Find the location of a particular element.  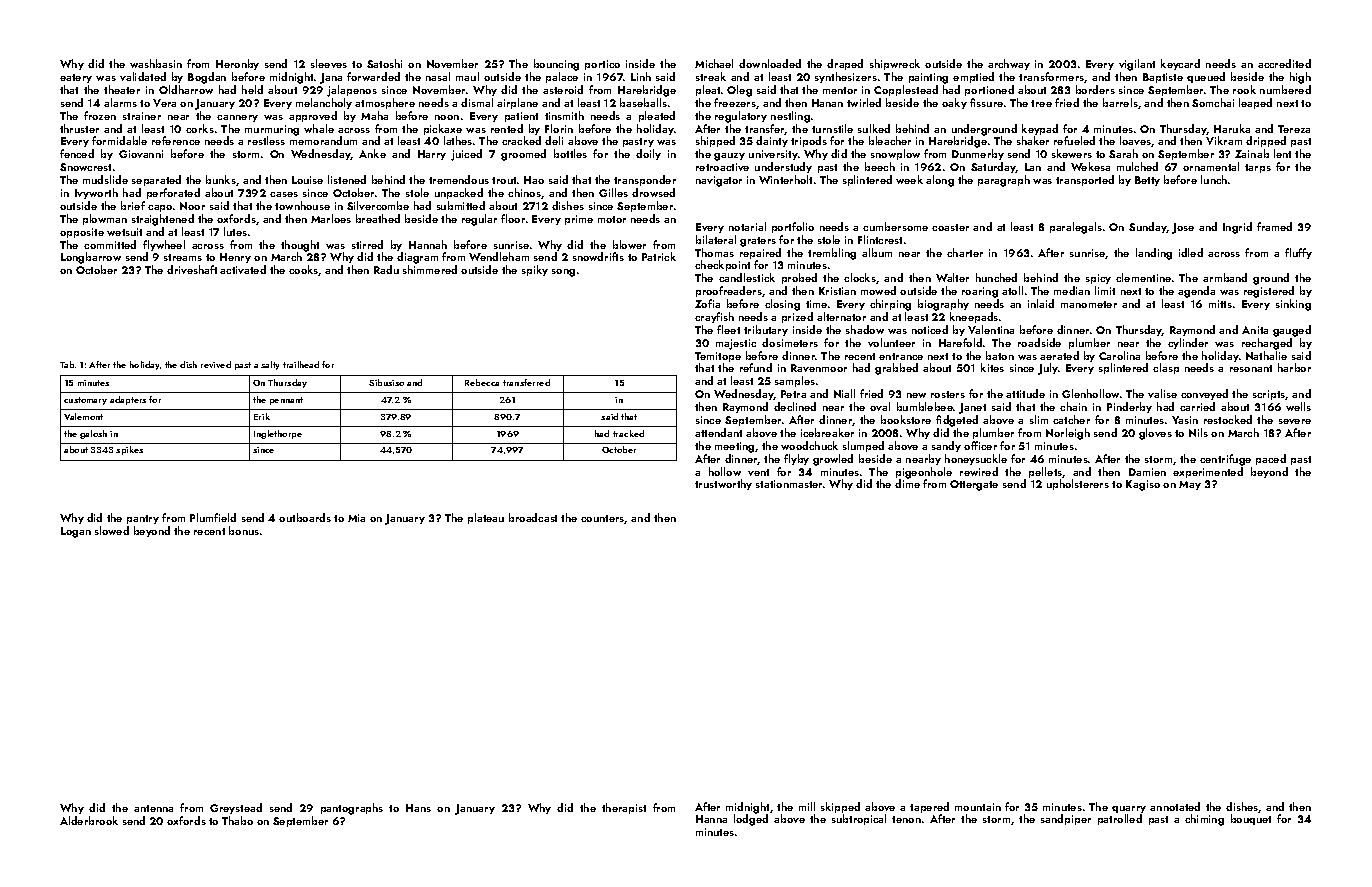

May is located at coordinates (1190, 485).
